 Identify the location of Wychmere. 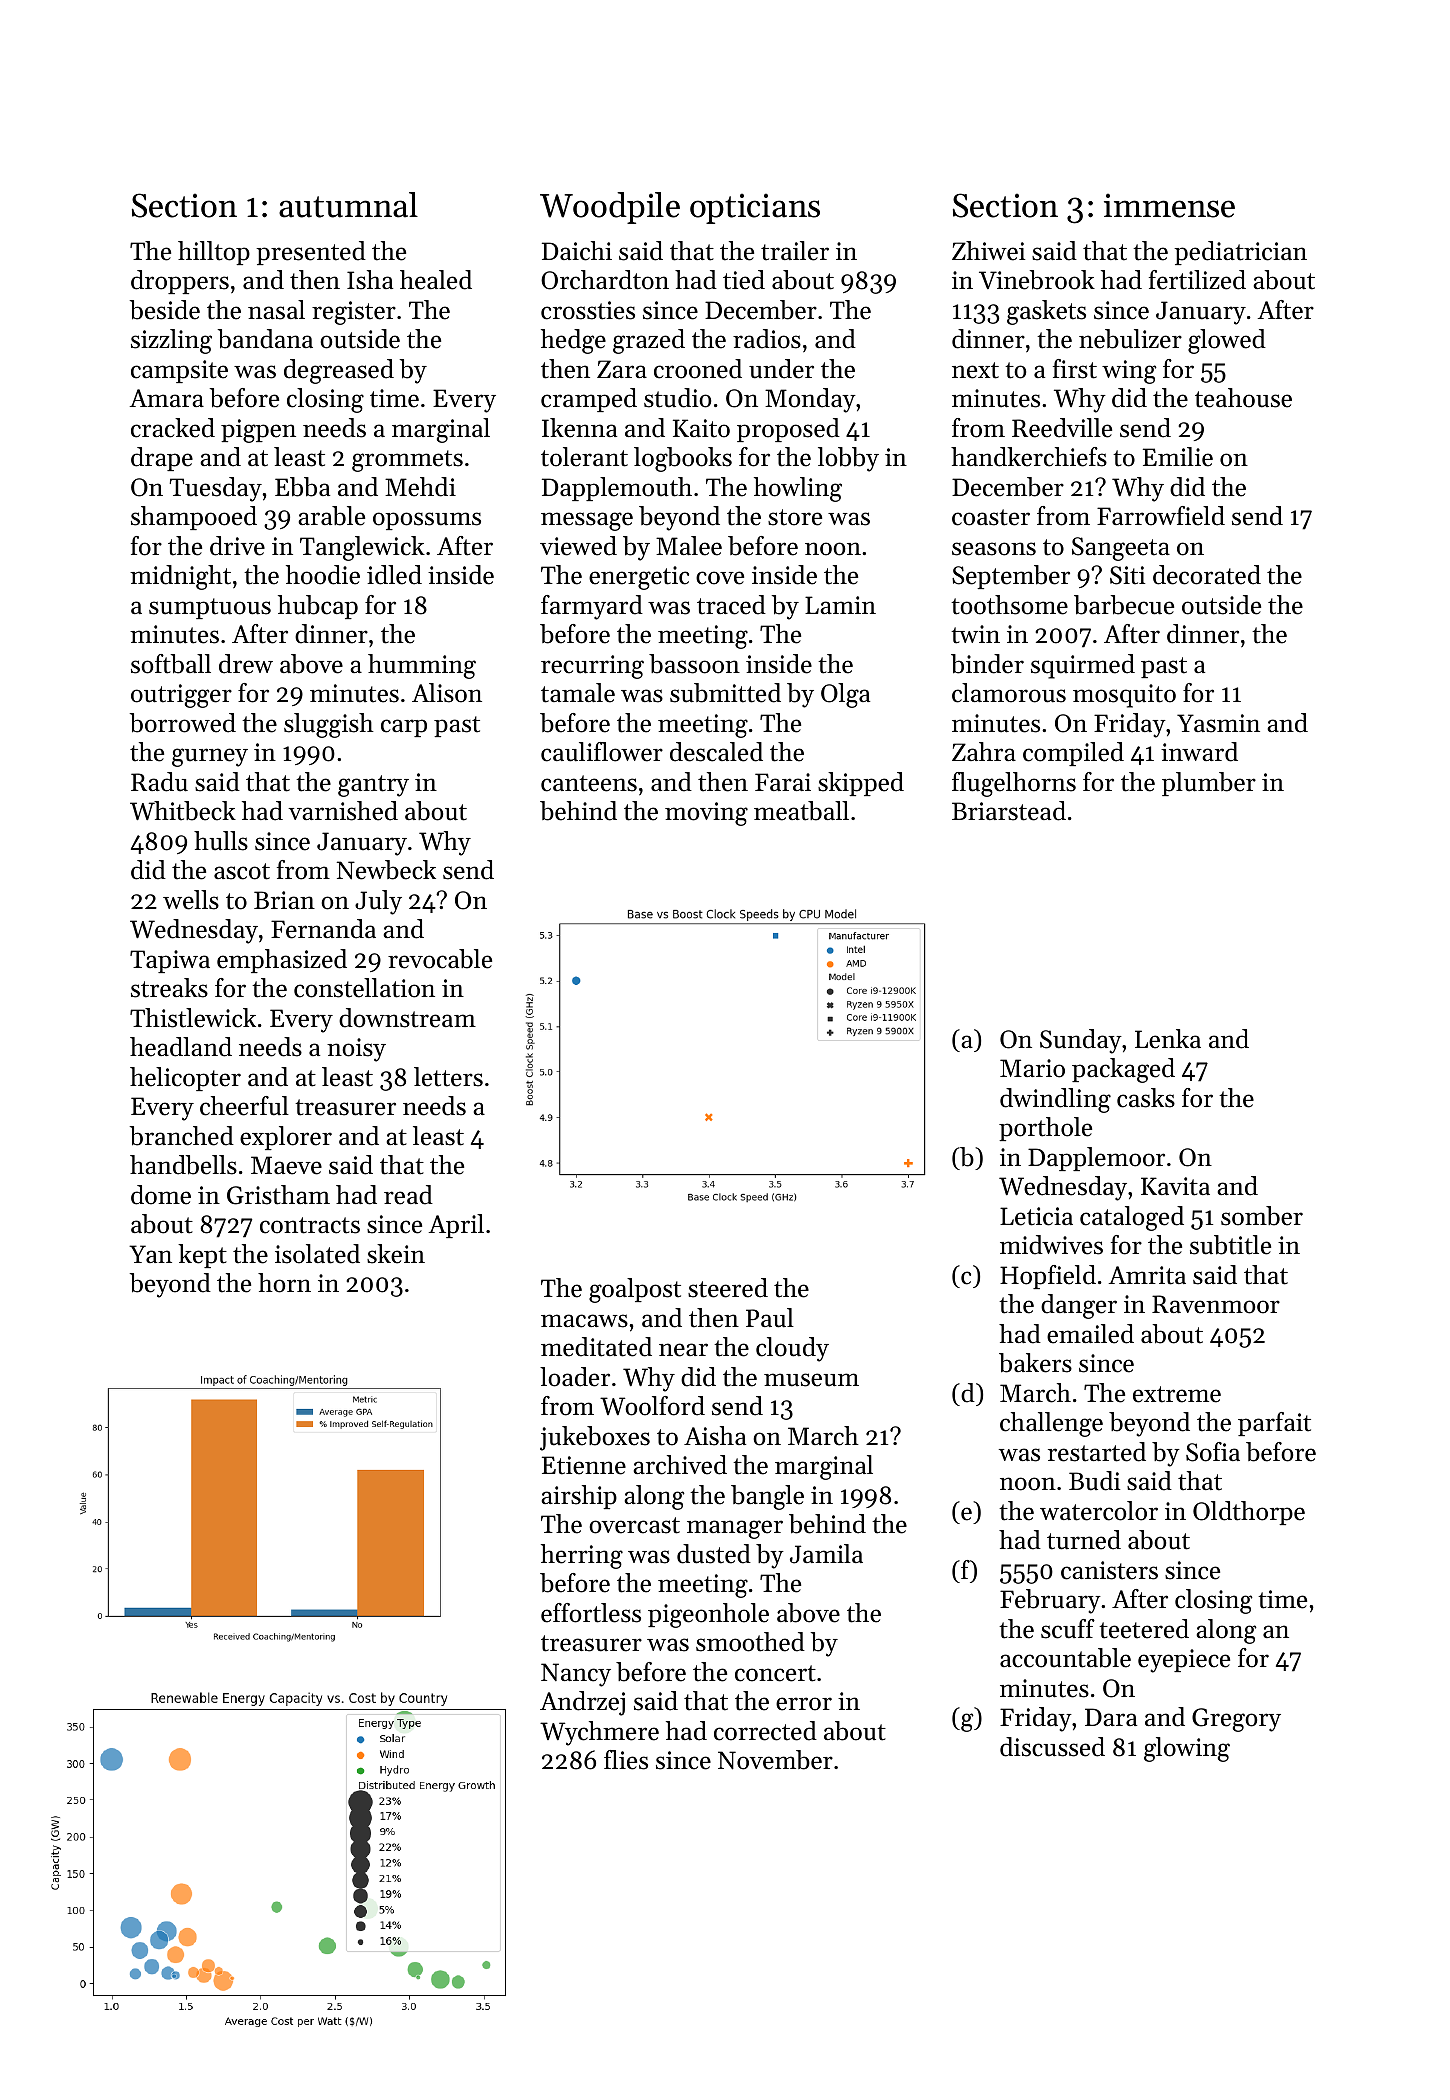
(599, 1733).
